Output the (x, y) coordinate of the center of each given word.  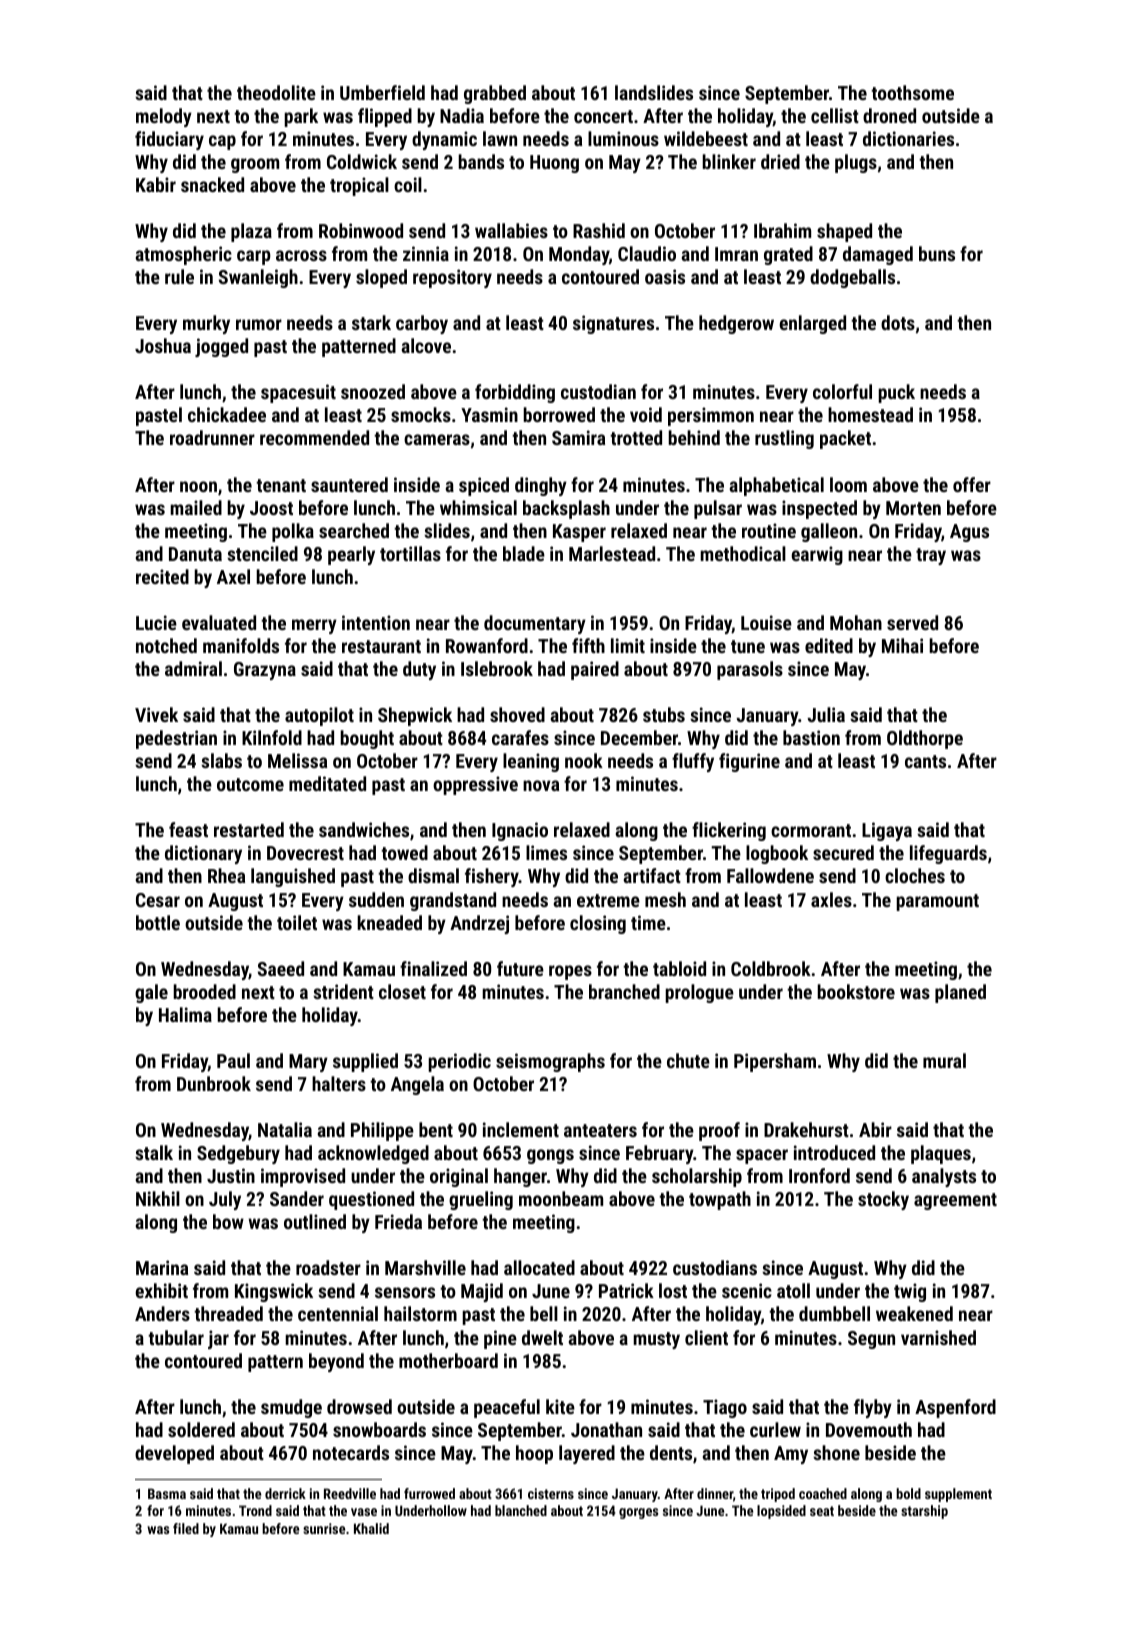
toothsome (912, 92)
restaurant (381, 646)
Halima (185, 1014)
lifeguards (948, 854)
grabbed (495, 94)
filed (186, 1528)
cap (222, 142)
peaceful (507, 1408)
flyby (873, 1408)
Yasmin (489, 414)
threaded (228, 1313)
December (639, 737)
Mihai (902, 645)
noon (198, 486)
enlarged (813, 324)
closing (598, 924)
